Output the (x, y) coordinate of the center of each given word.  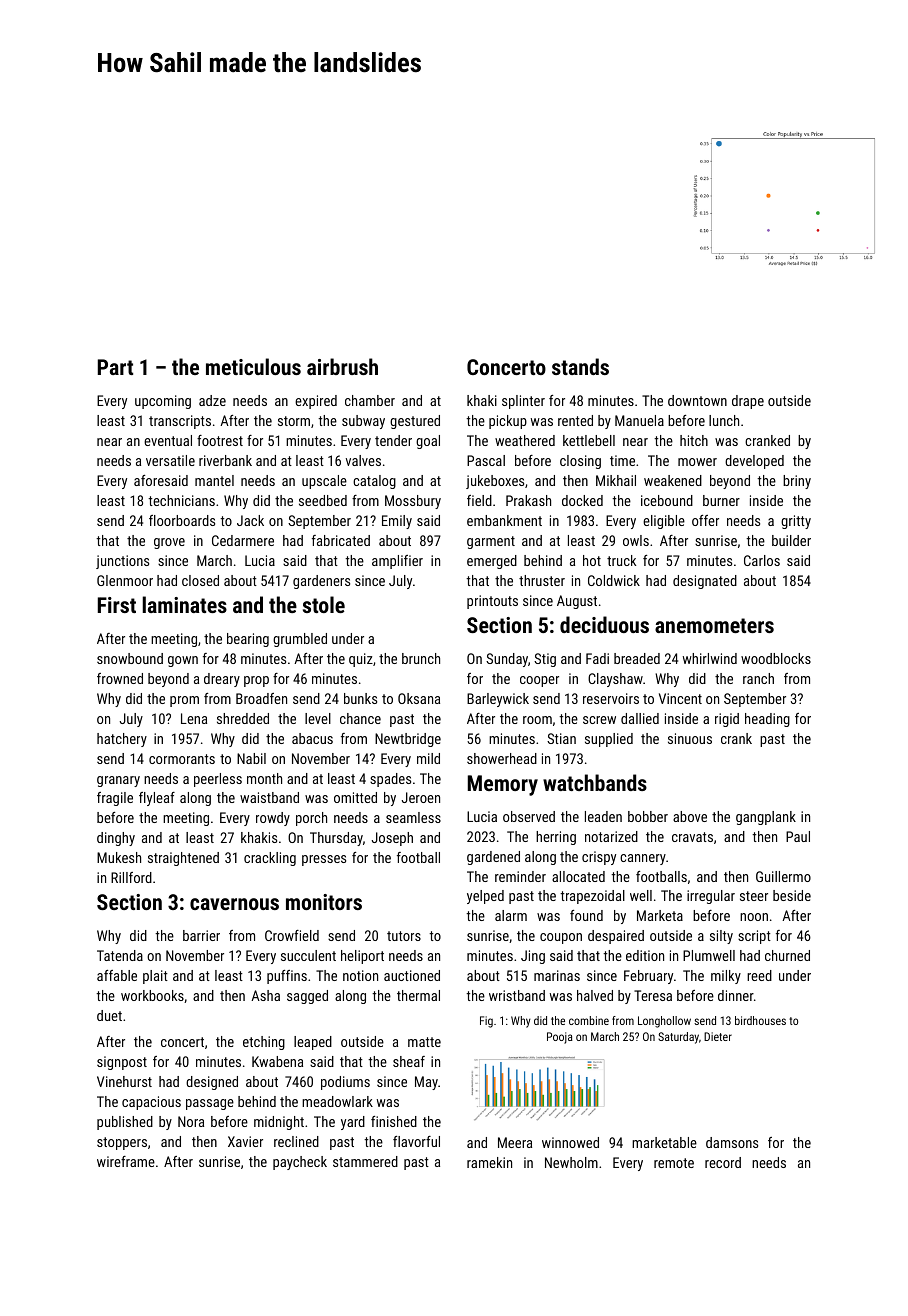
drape (748, 402)
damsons (732, 1142)
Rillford (131, 877)
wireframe (126, 1161)
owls (636, 540)
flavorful (416, 1141)
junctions (122, 562)
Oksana (419, 698)
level (318, 718)
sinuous (690, 738)
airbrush (342, 366)
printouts (492, 602)
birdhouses (760, 1020)
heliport (362, 957)
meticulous (253, 366)
